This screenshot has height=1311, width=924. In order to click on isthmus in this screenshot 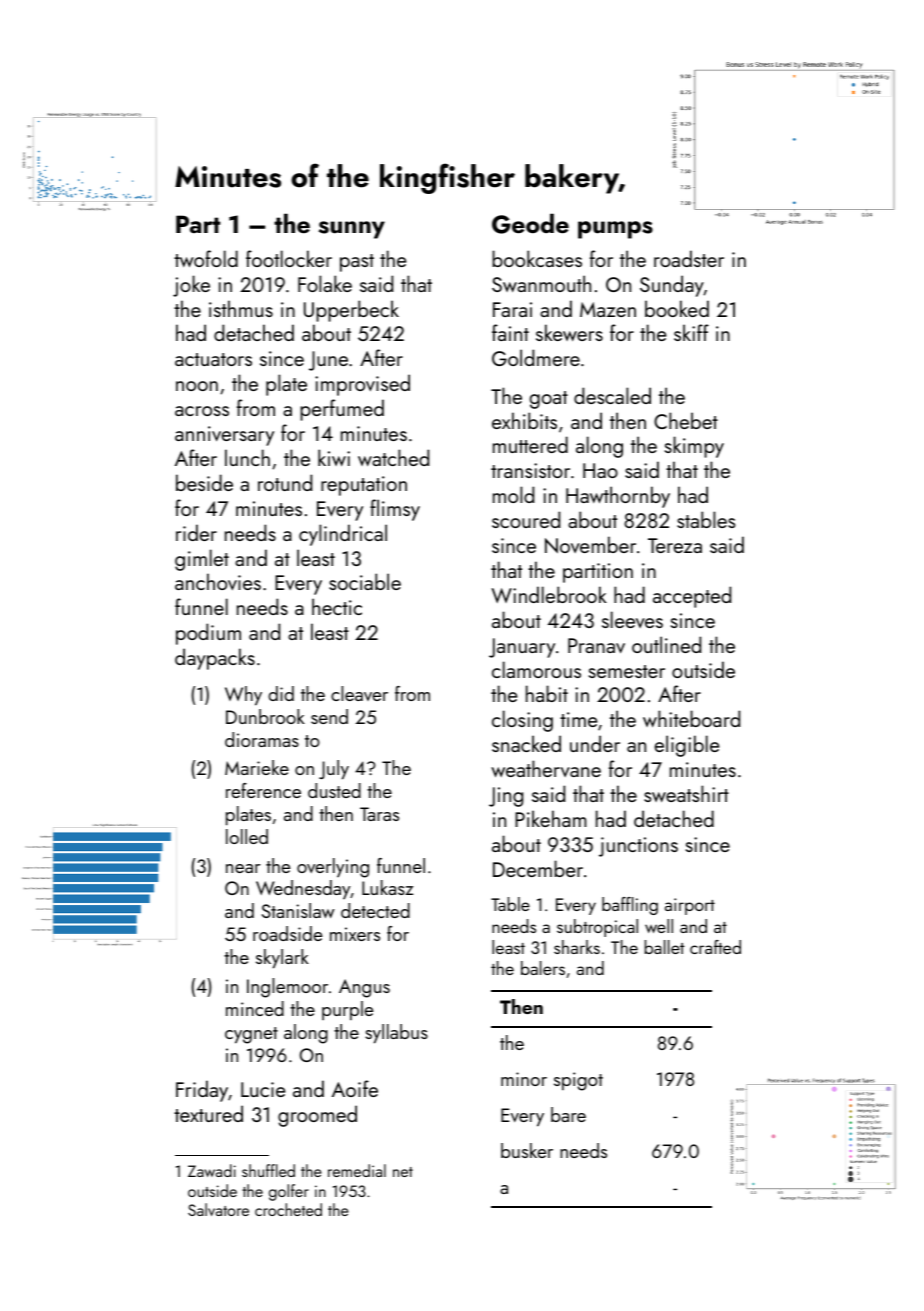, I will do `click(241, 308)`.
